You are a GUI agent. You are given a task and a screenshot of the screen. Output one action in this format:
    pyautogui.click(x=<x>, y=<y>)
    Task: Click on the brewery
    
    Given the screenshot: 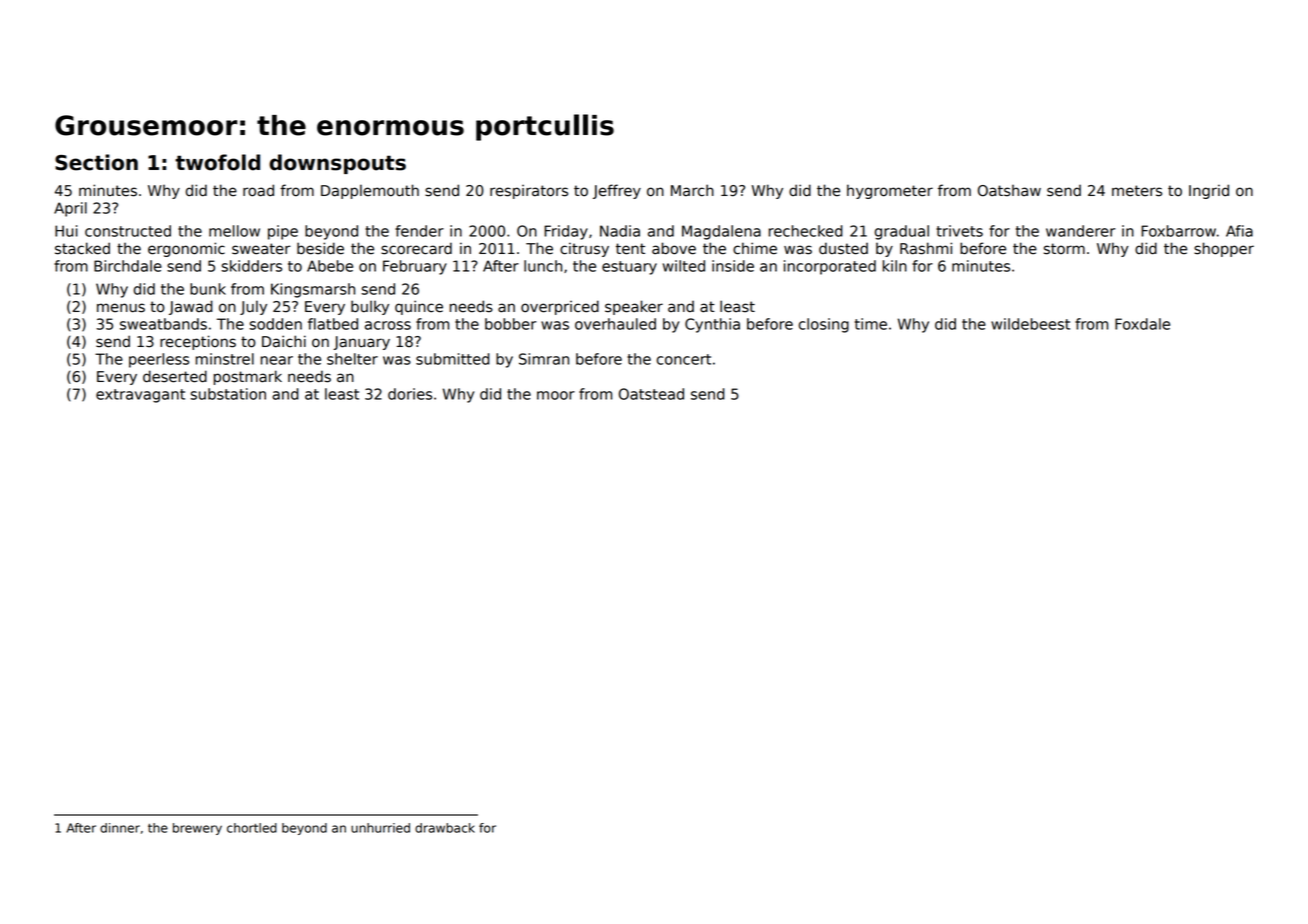 What is the action you would take?
    pyautogui.click(x=197, y=829)
